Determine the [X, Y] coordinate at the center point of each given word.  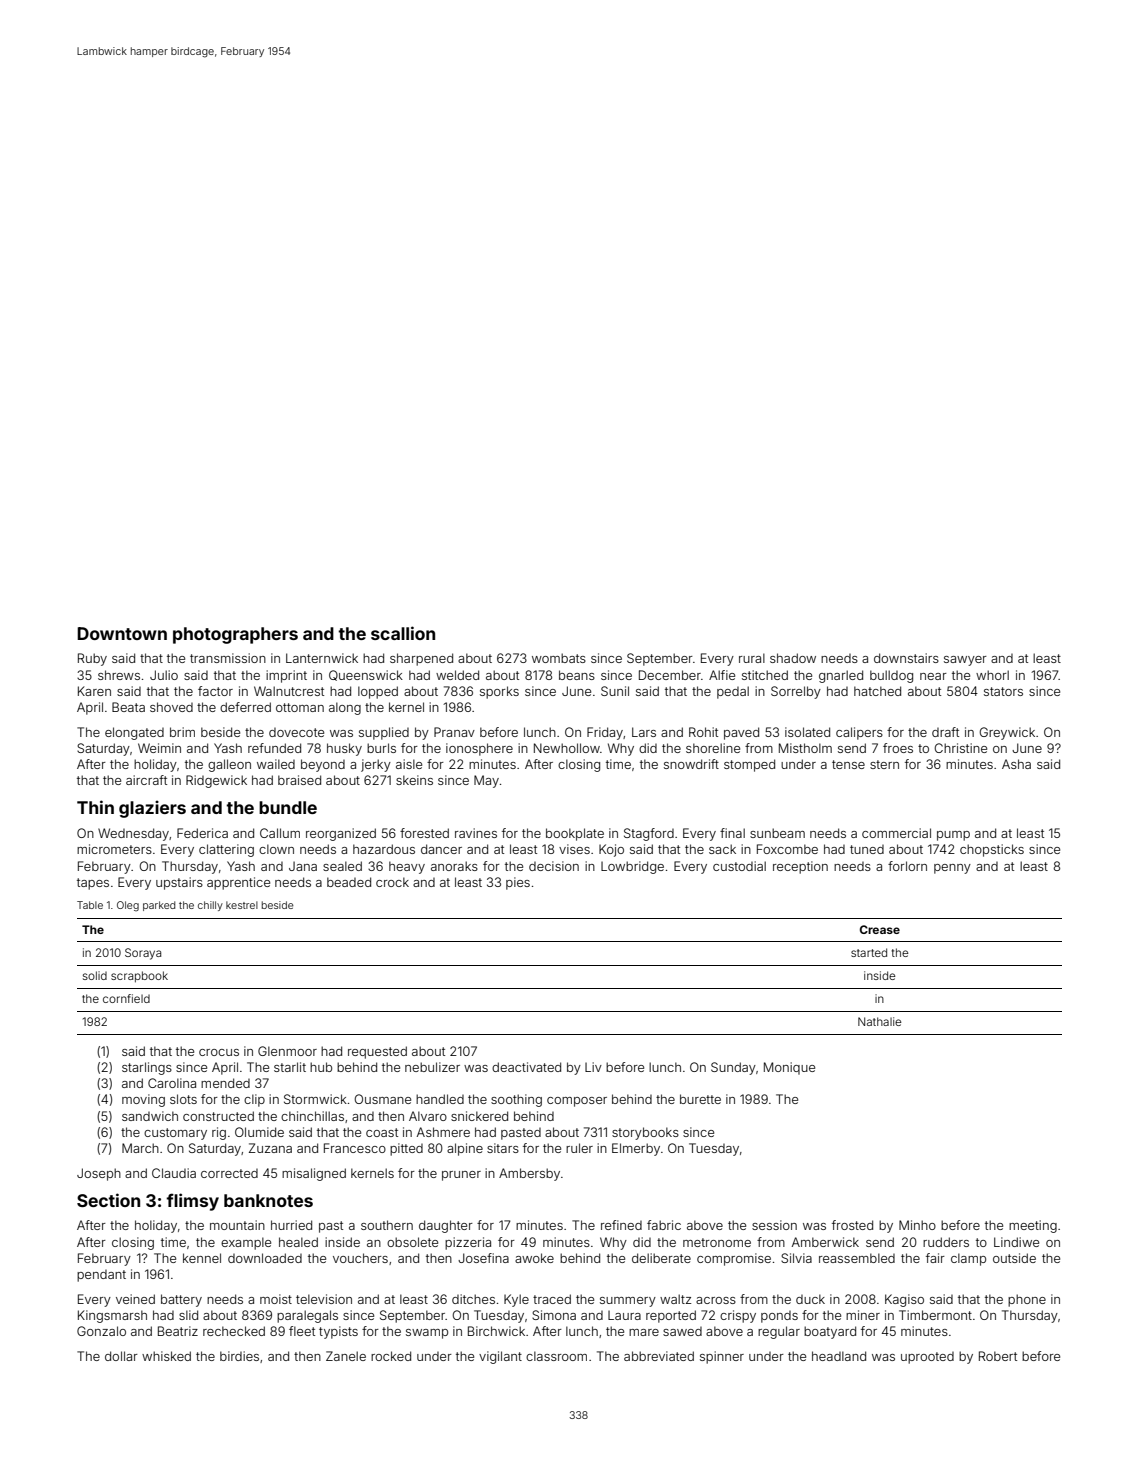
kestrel [242, 905]
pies [518, 883]
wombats [559, 658]
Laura [624, 1315]
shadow [793, 658]
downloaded [265, 1258]
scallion [403, 633]
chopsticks [992, 850]
